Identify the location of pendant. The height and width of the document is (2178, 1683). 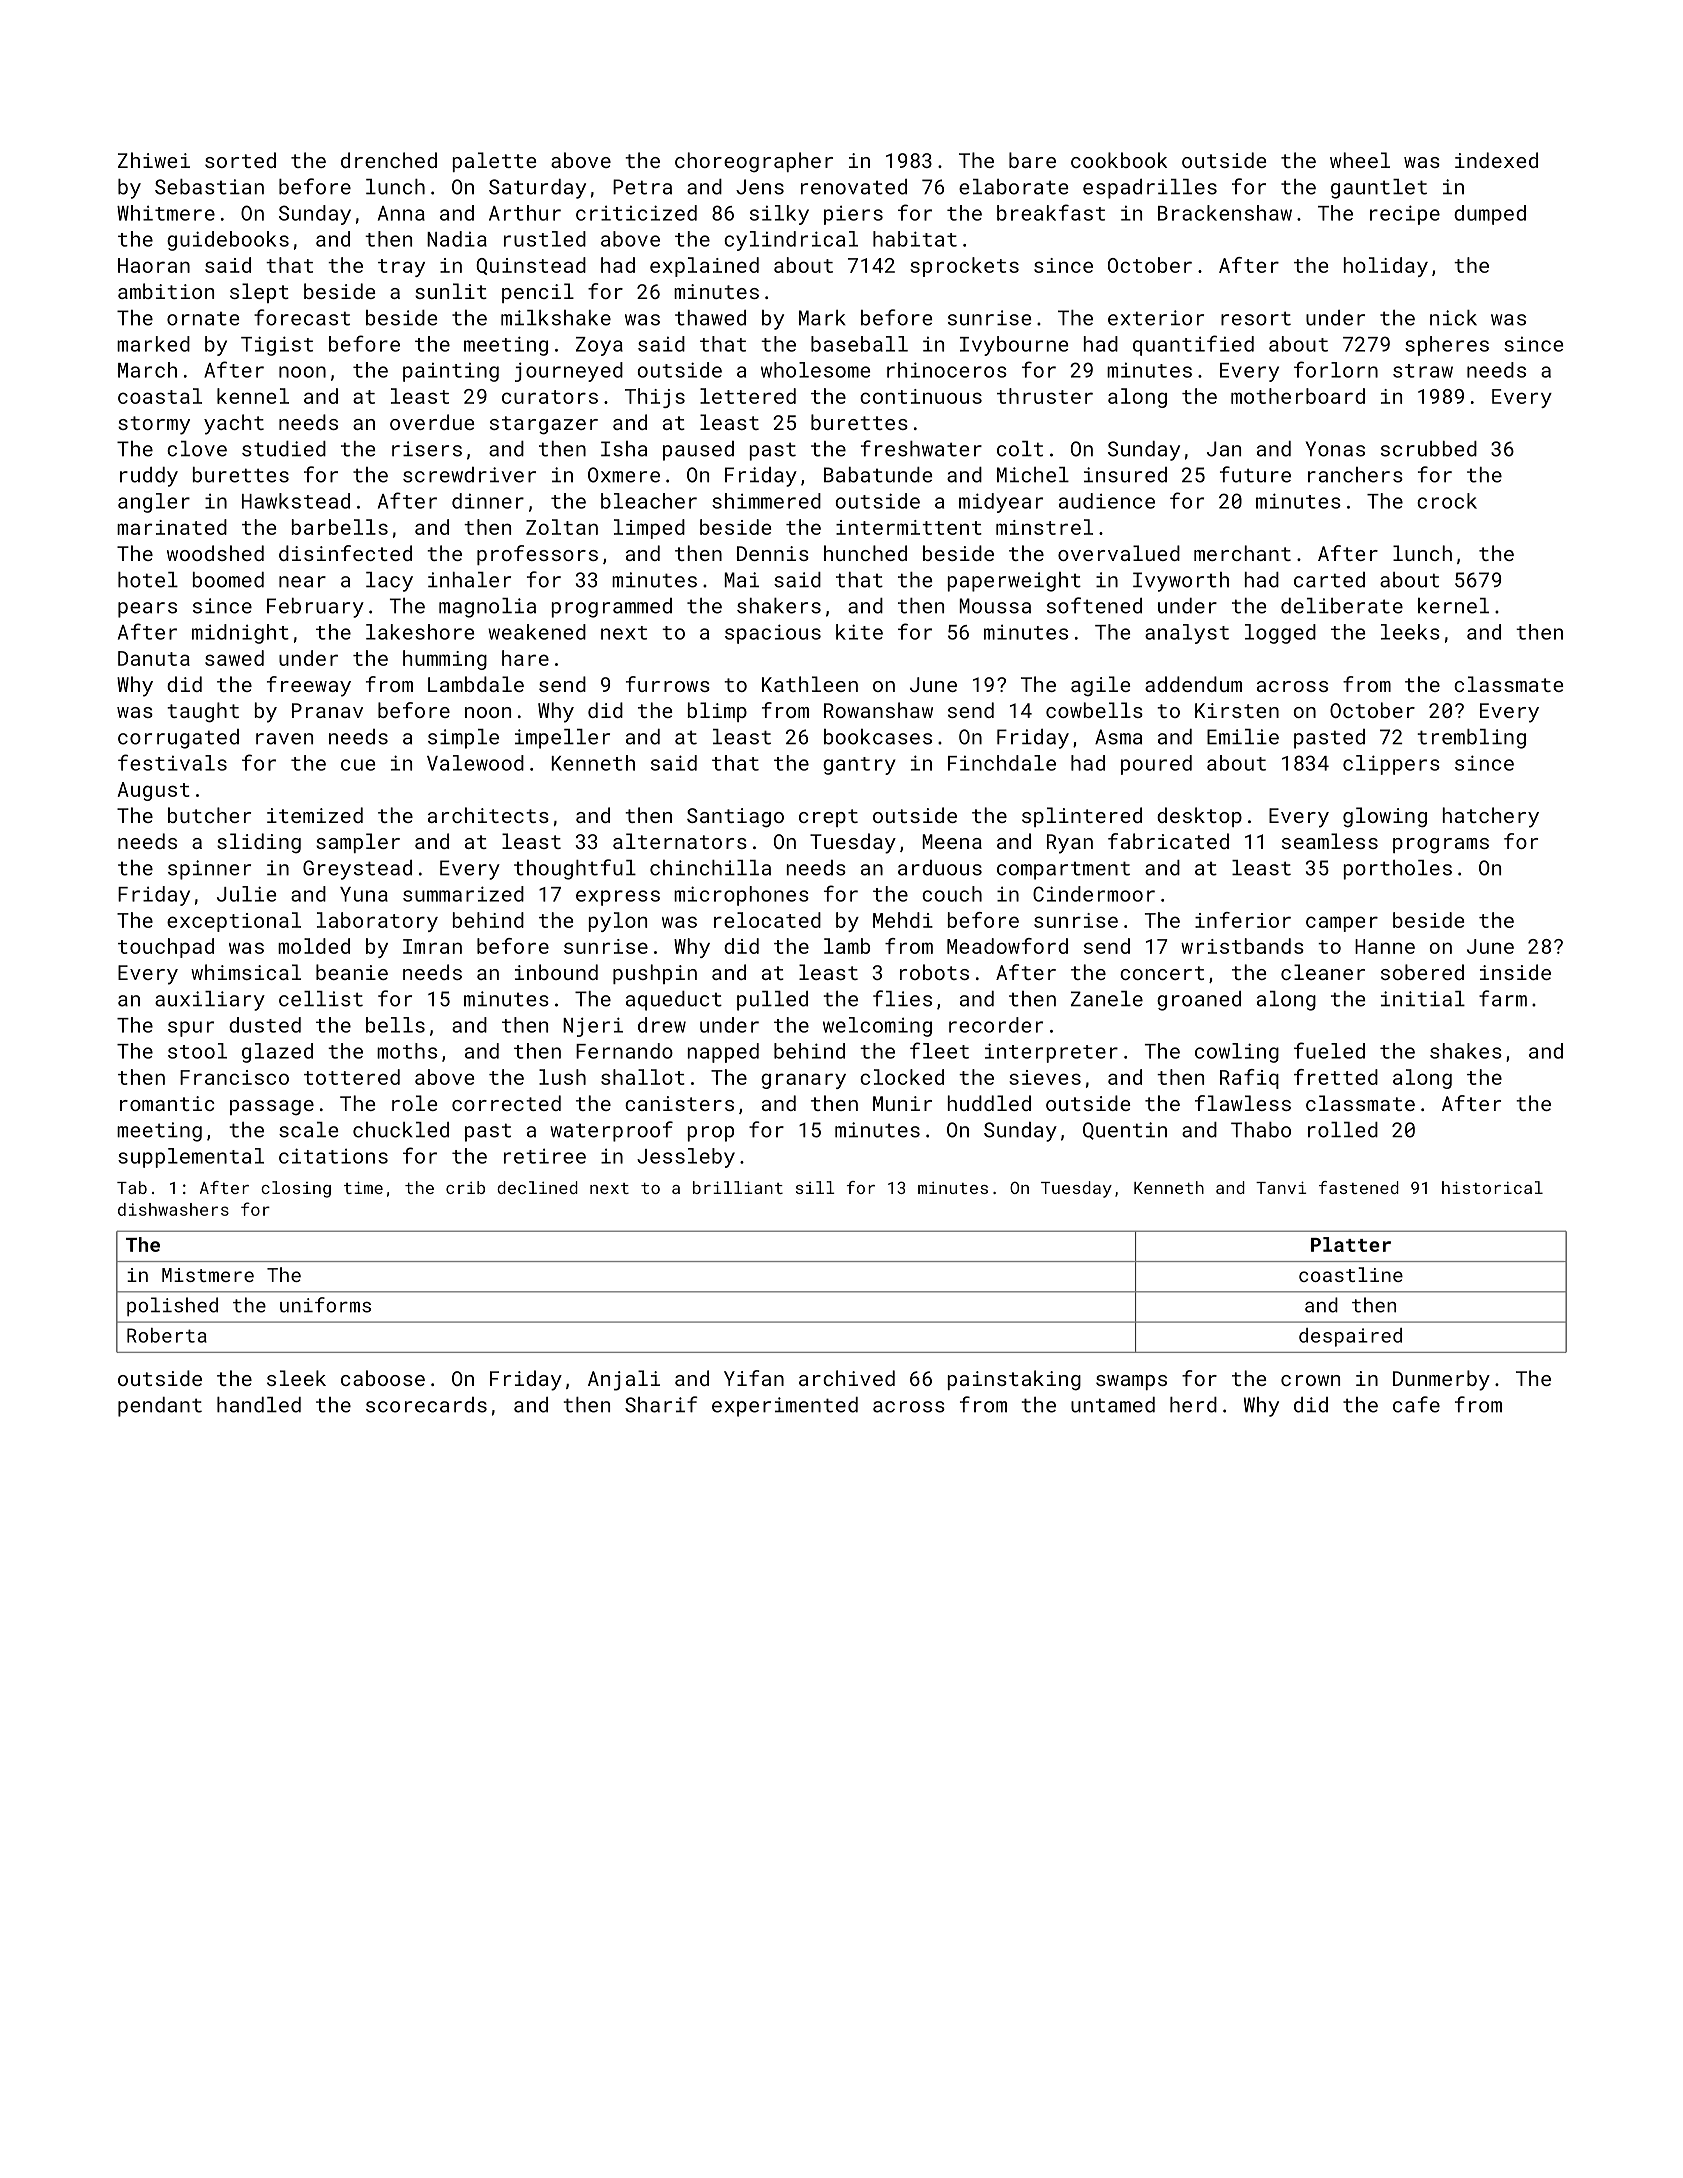
(160, 1407).
